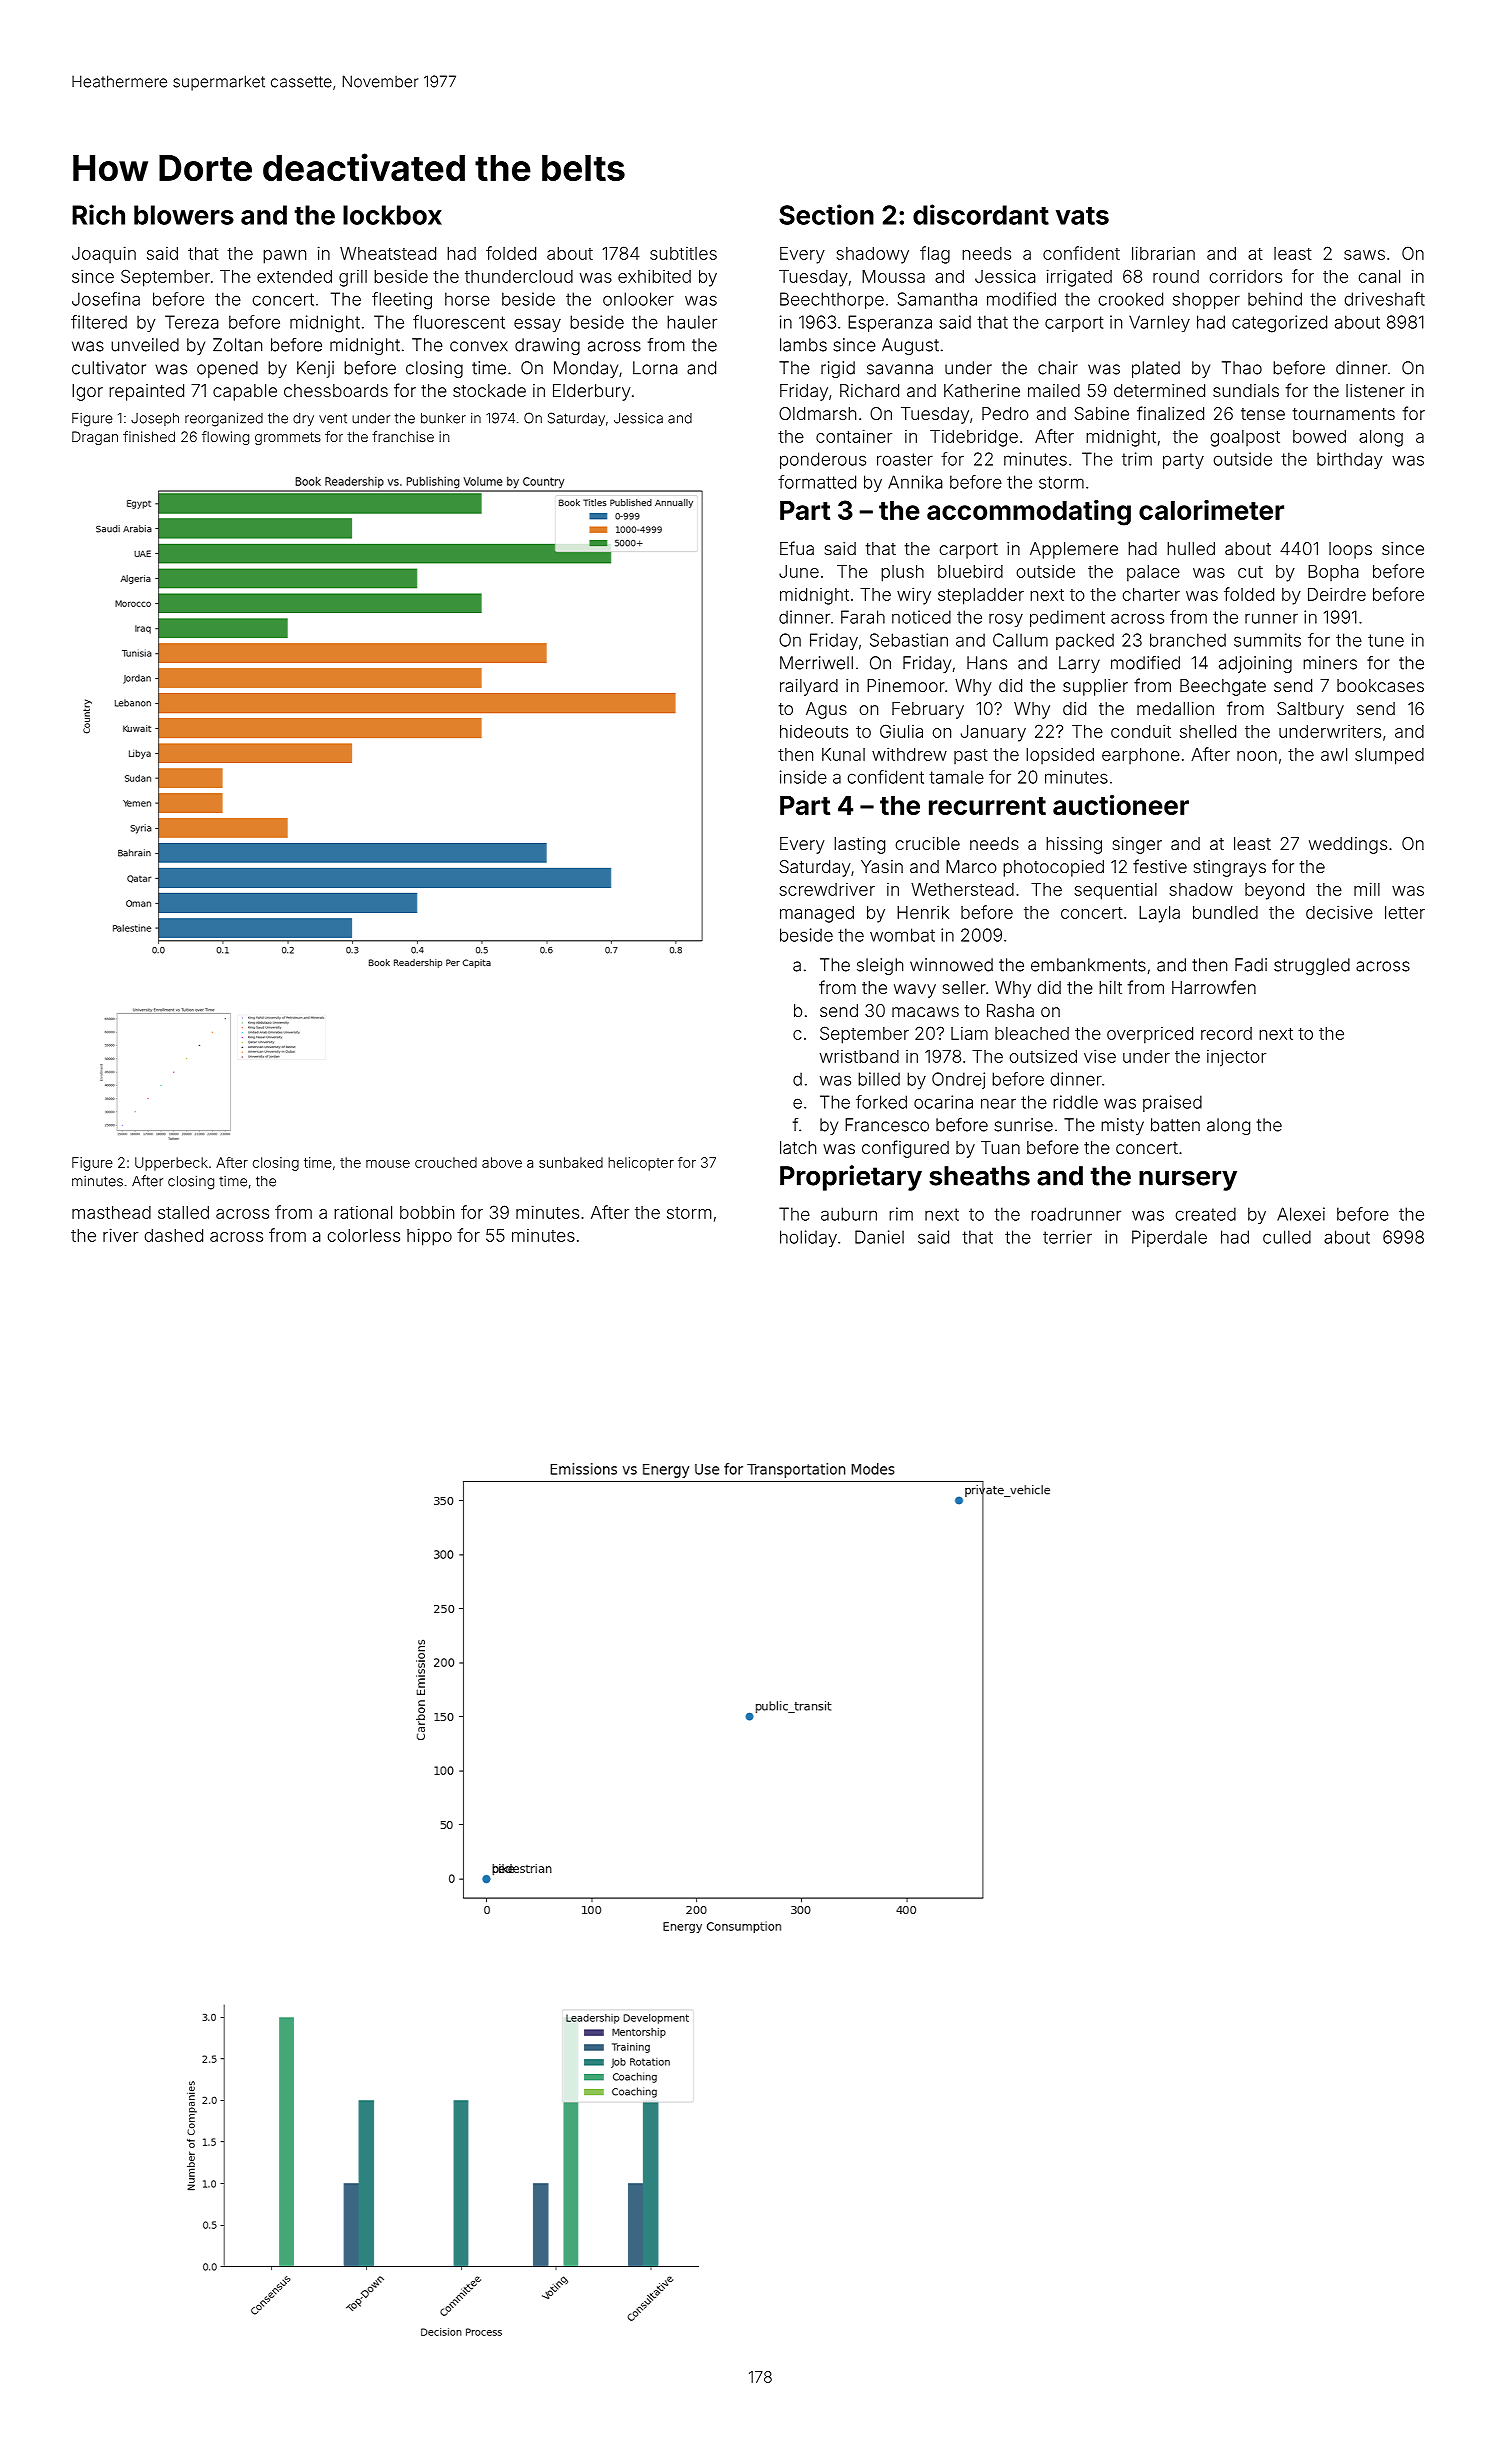 Image resolution: width=1496 pixels, height=2464 pixels. What do you see at coordinates (914, 596) in the screenshot?
I see `wiry` at bounding box center [914, 596].
